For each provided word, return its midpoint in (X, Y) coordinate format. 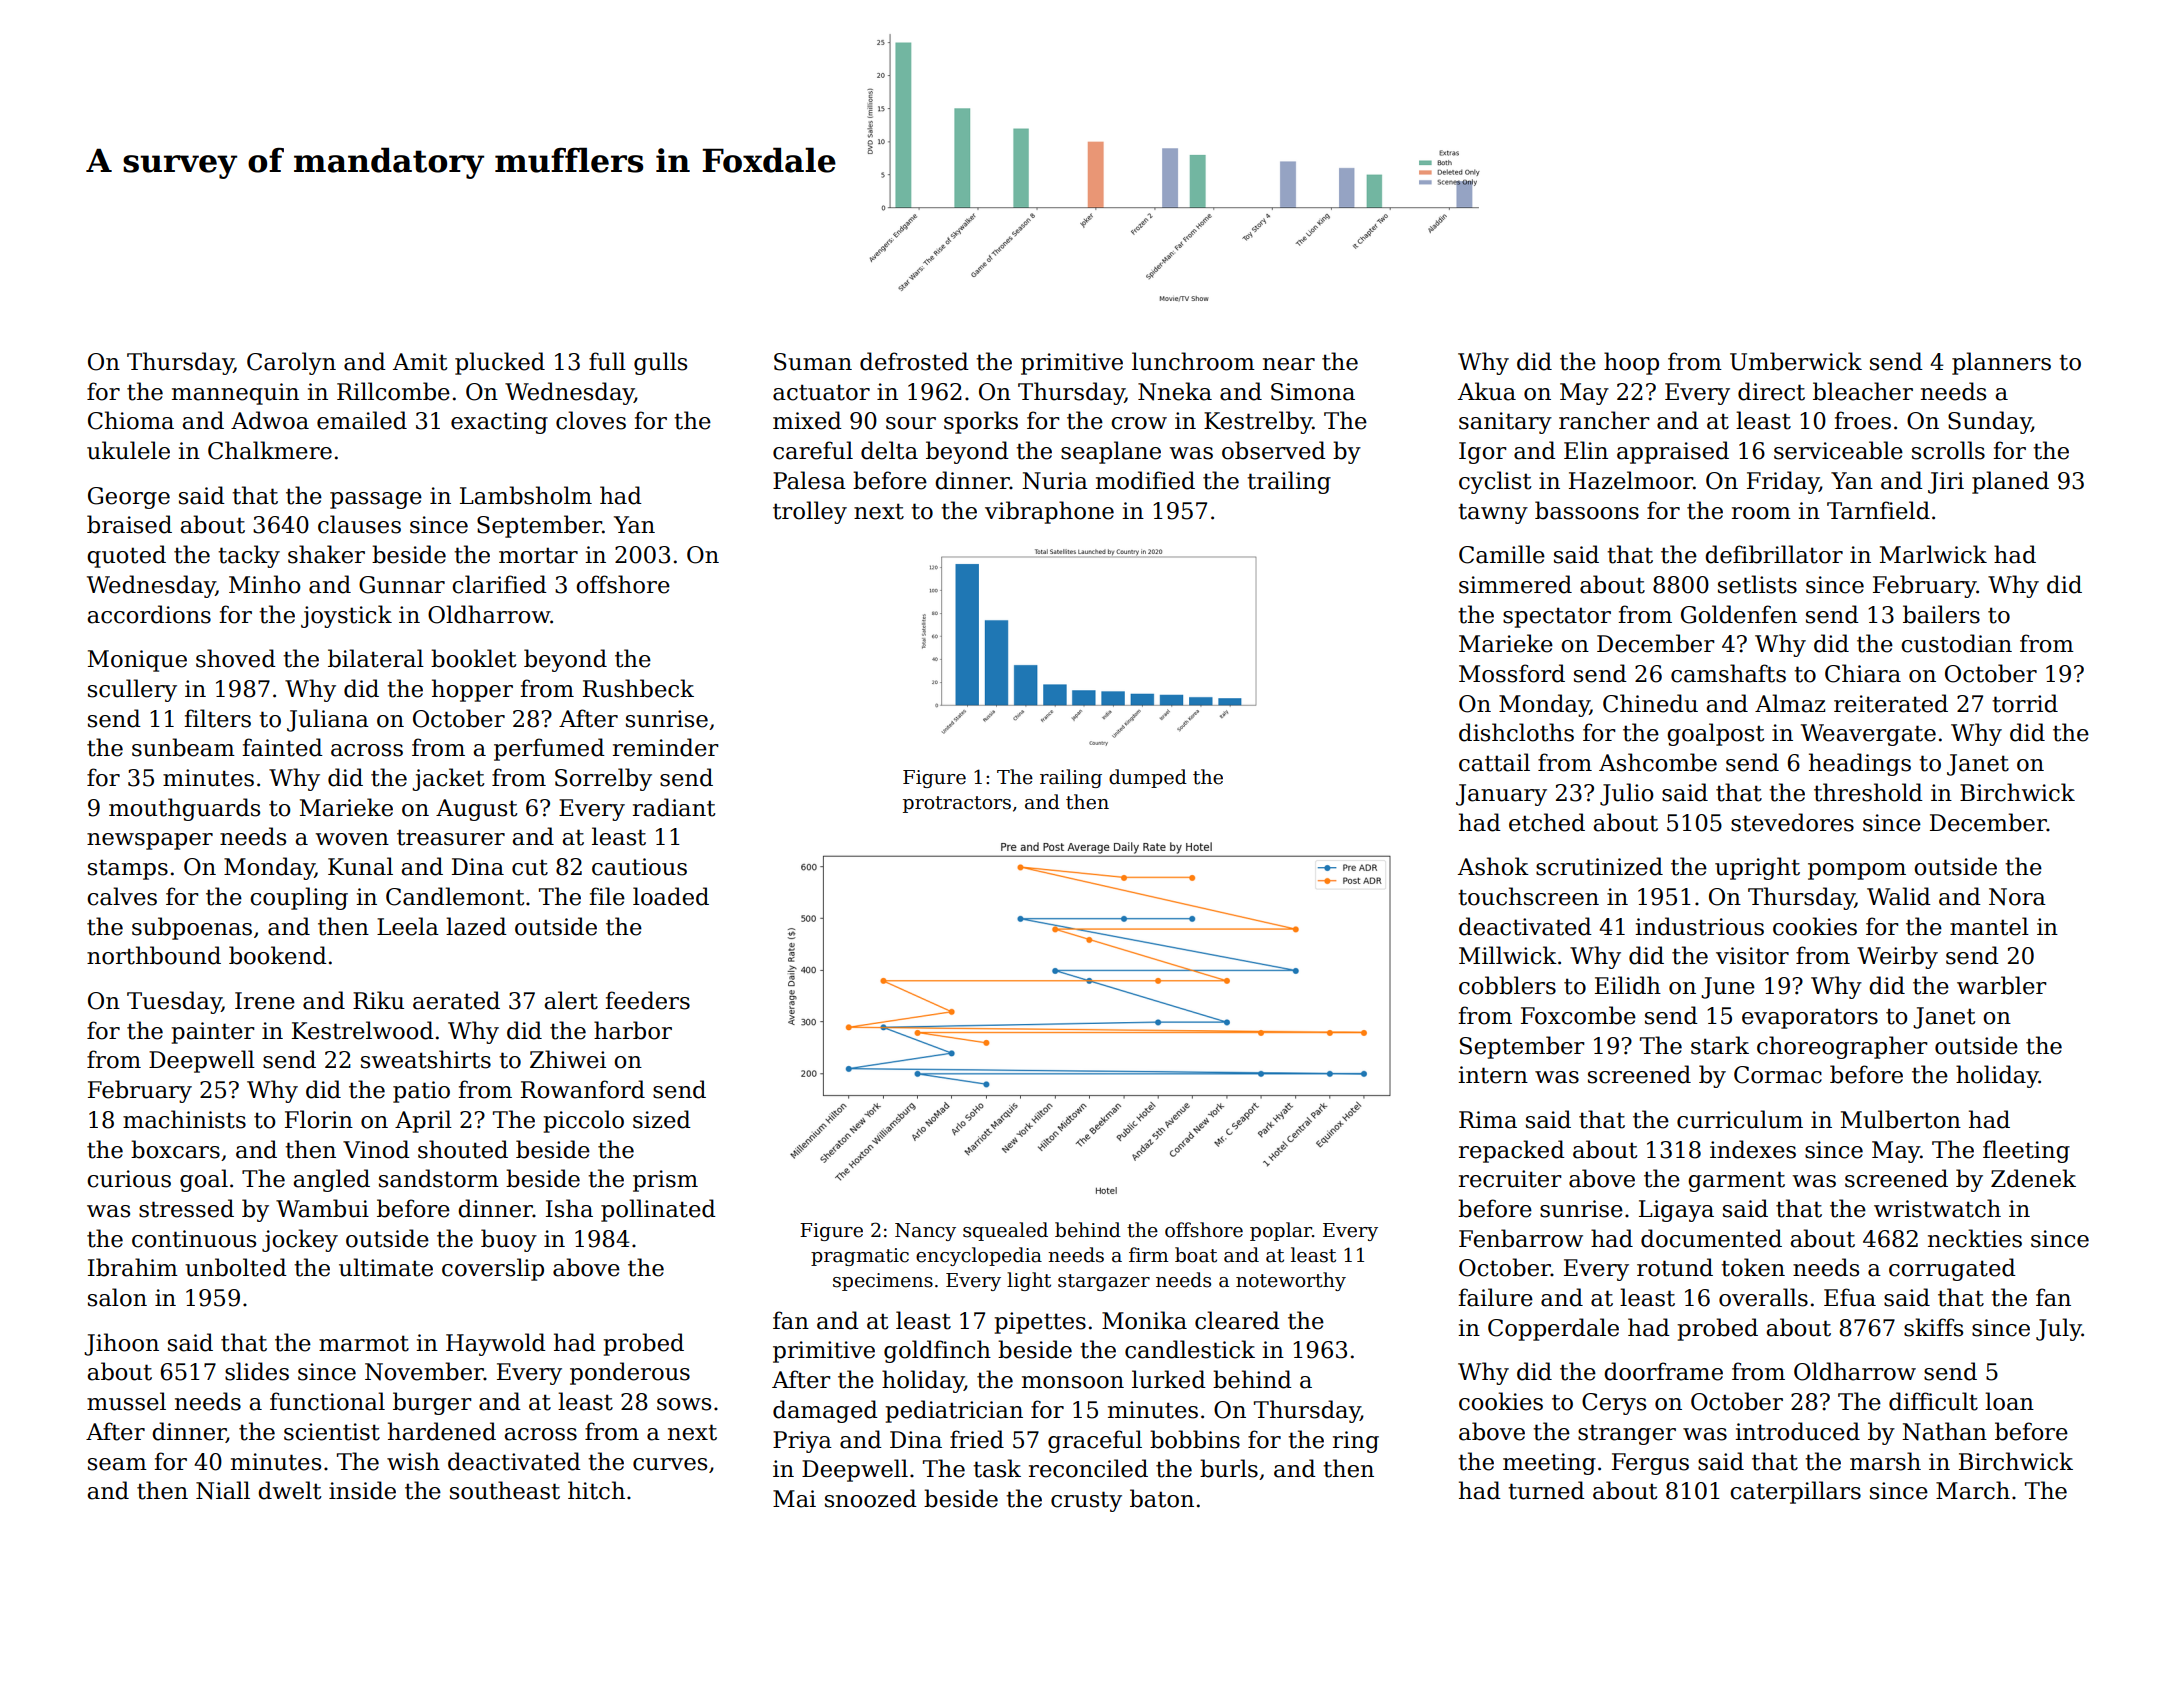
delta (889, 450)
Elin (1586, 450)
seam (117, 1464)
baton (1162, 1498)
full (607, 361)
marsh (1885, 1461)
